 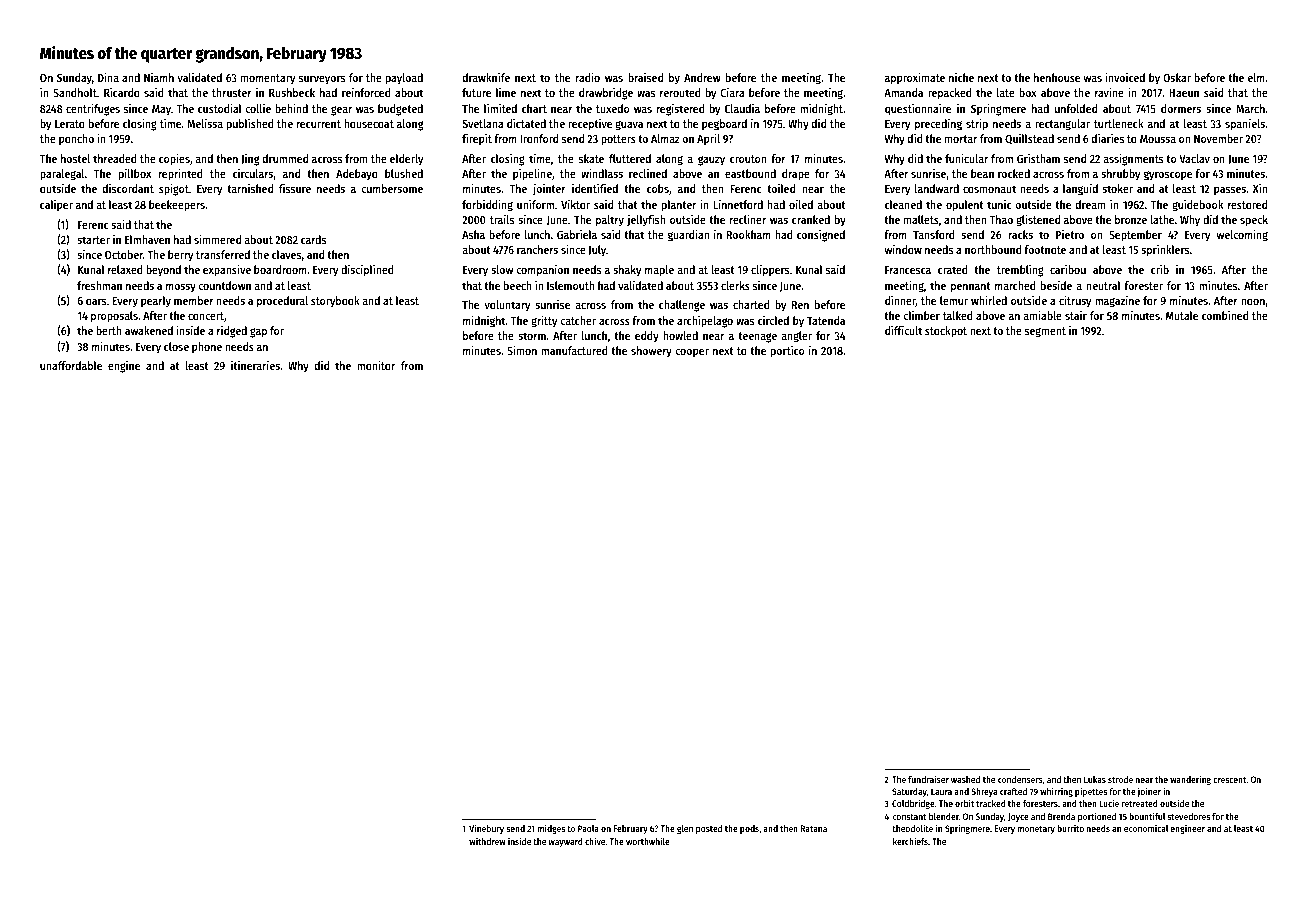 I want to click on withdrew, so click(x=487, y=841).
